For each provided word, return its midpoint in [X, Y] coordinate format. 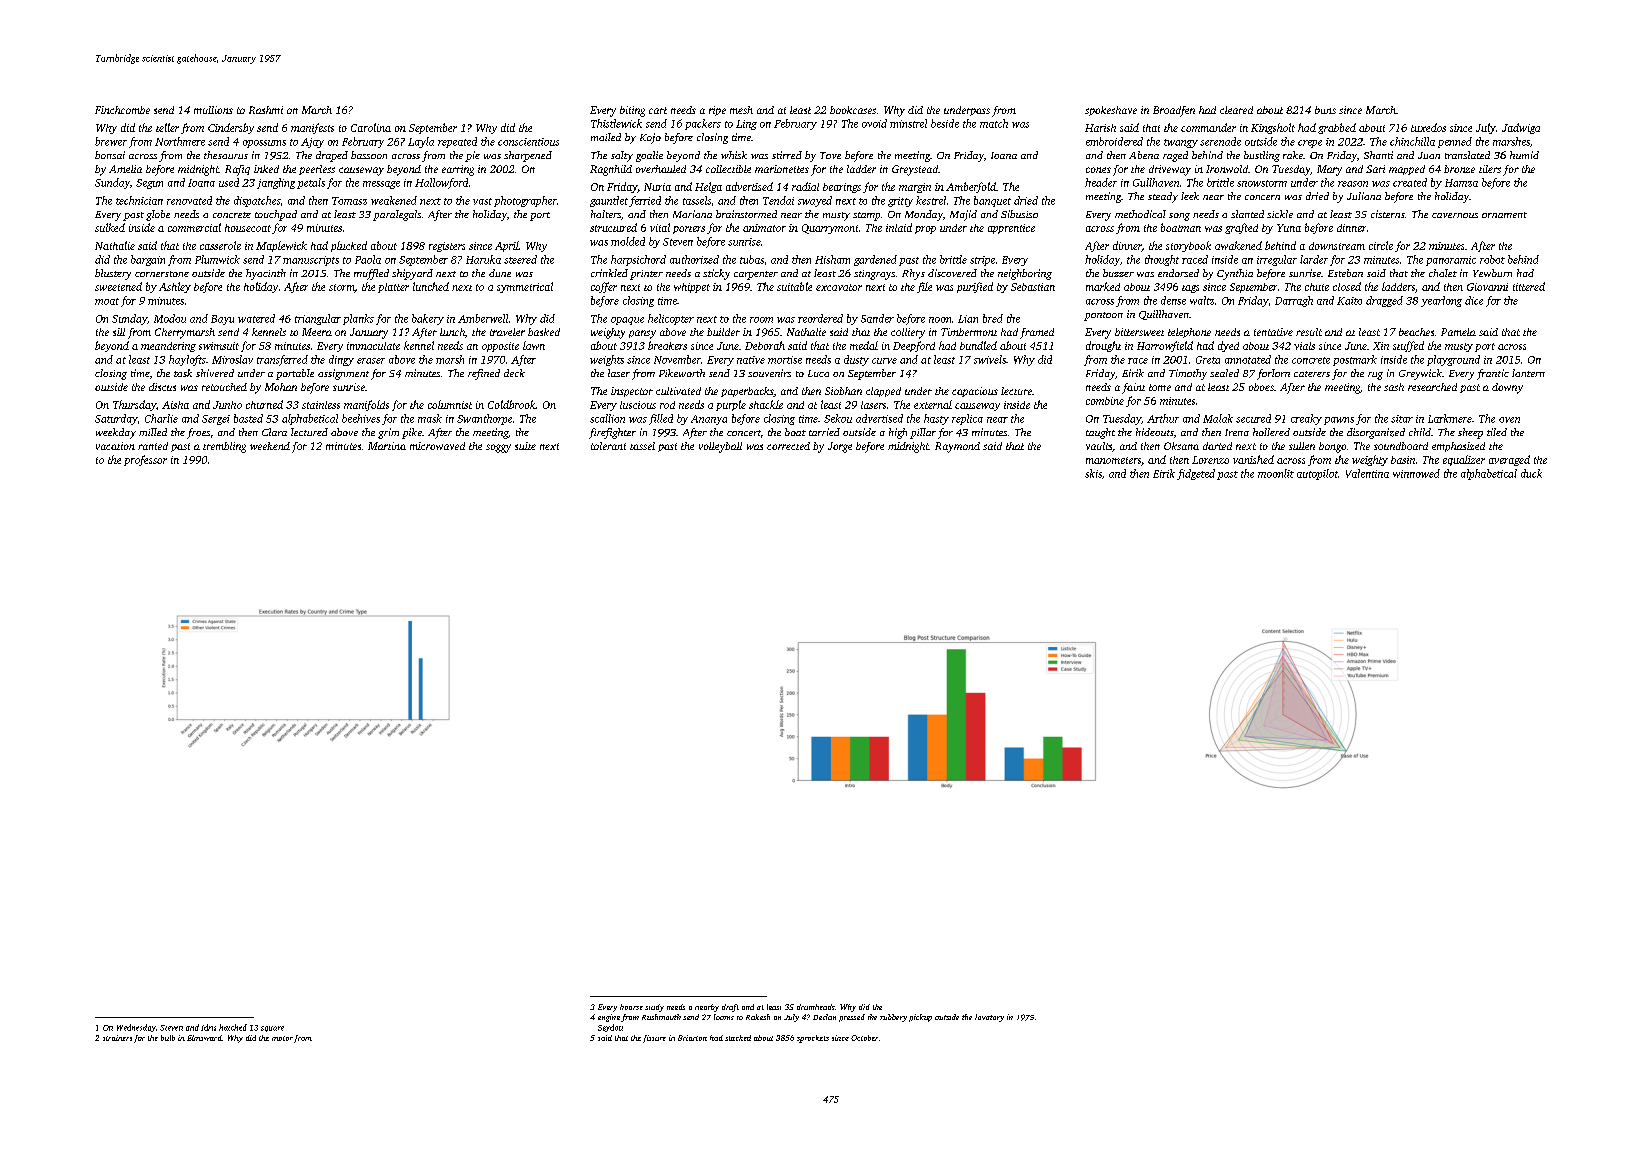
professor [145, 460]
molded [628, 241]
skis [1093, 473]
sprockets [813, 1039]
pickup [920, 1018]
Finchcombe [122, 110]
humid [1524, 155]
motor [282, 1038]
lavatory [989, 1018]
